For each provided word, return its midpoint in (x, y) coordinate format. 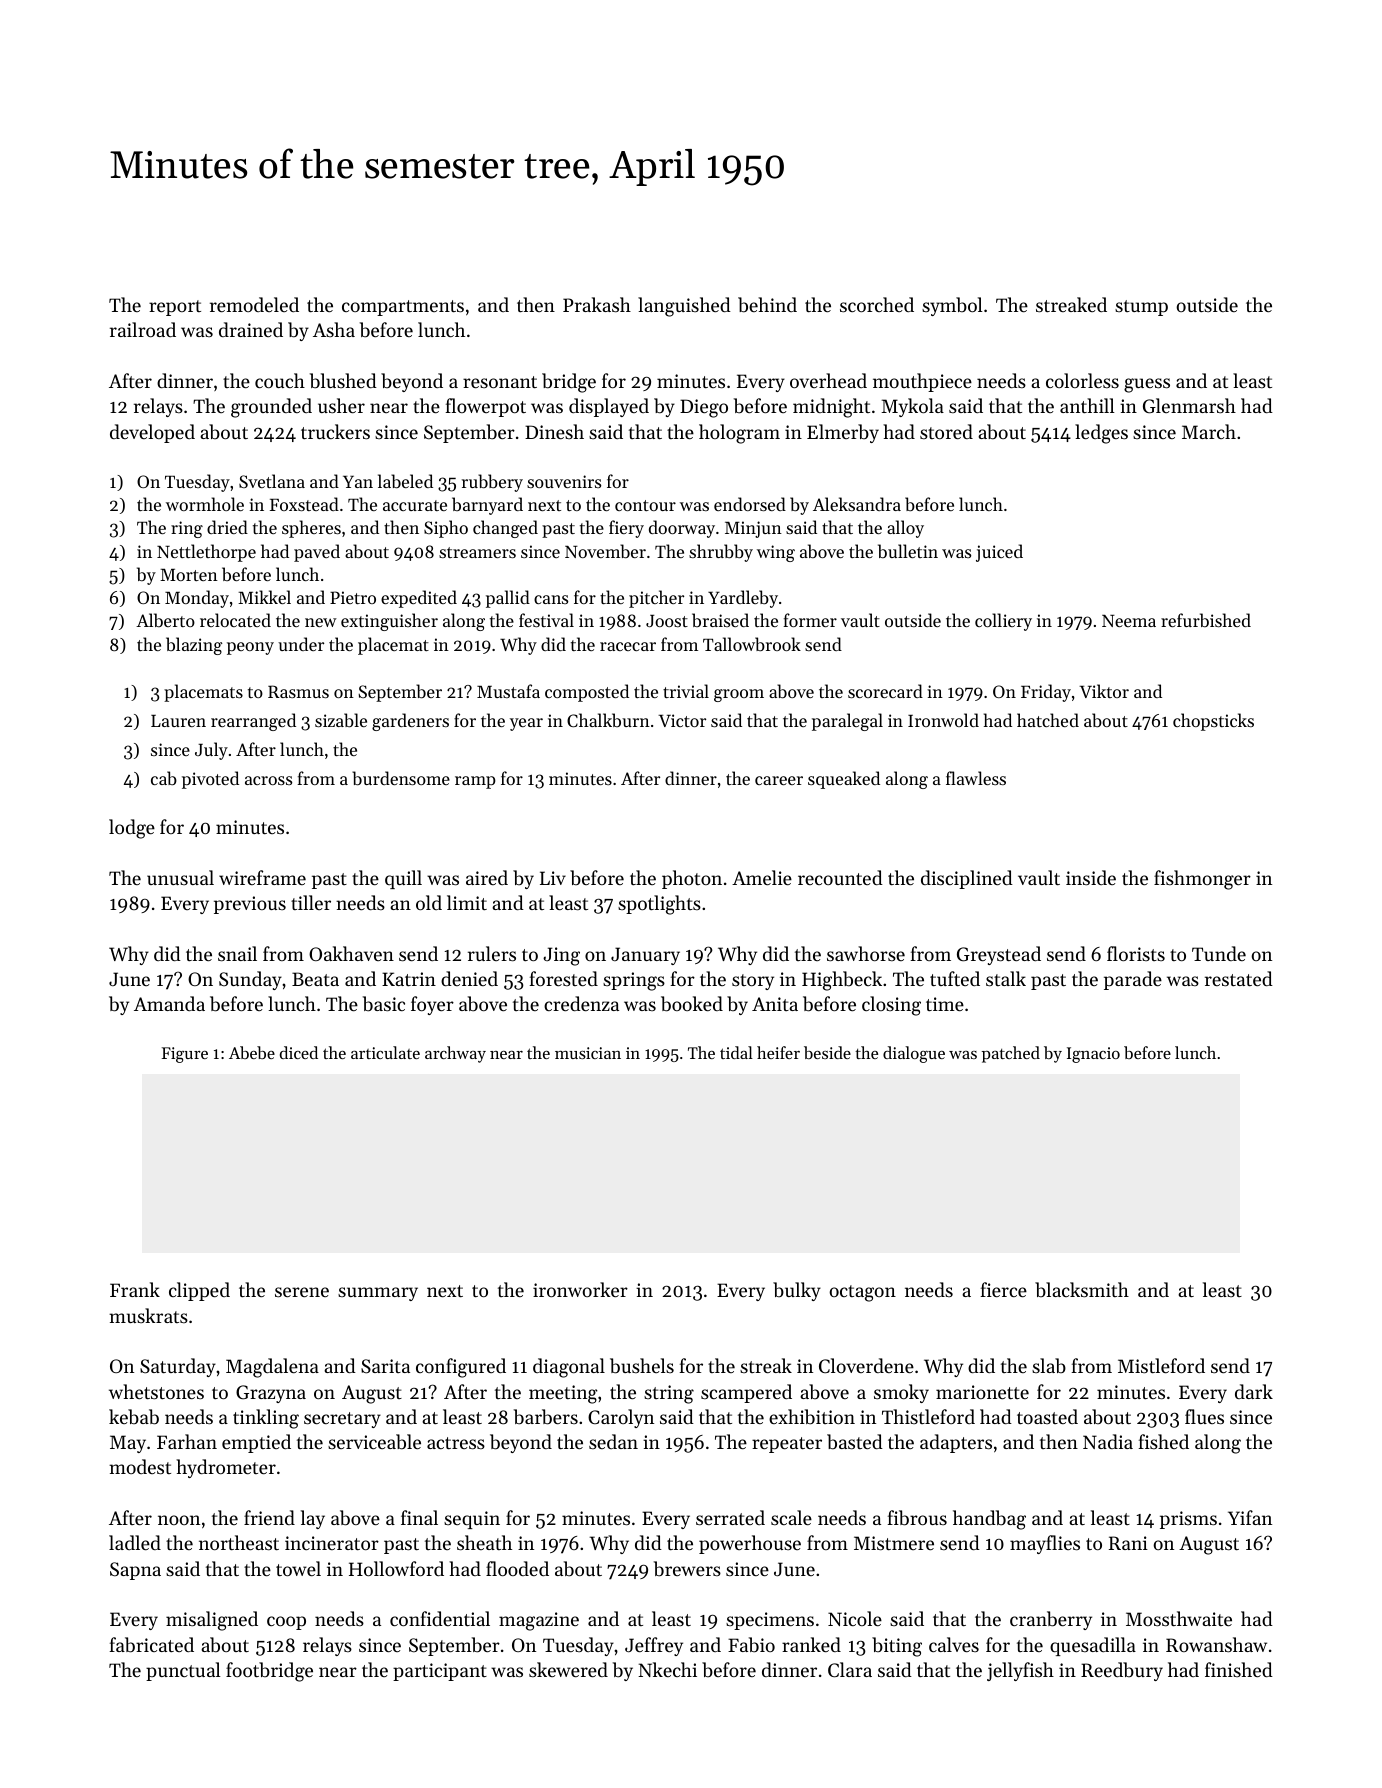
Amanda (169, 1003)
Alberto (165, 620)
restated (1239, 978)
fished (1164, 1441)
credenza (581, 1003)
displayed (609, 407)
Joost (667, 621)
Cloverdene (866, 1365)
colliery (1003, 622)
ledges (1101, 434)
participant (440, 1672)
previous (250, 905)
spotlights (659, 905)
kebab (134, 1417)
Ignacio (1093, 1055)
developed (152, 433)
